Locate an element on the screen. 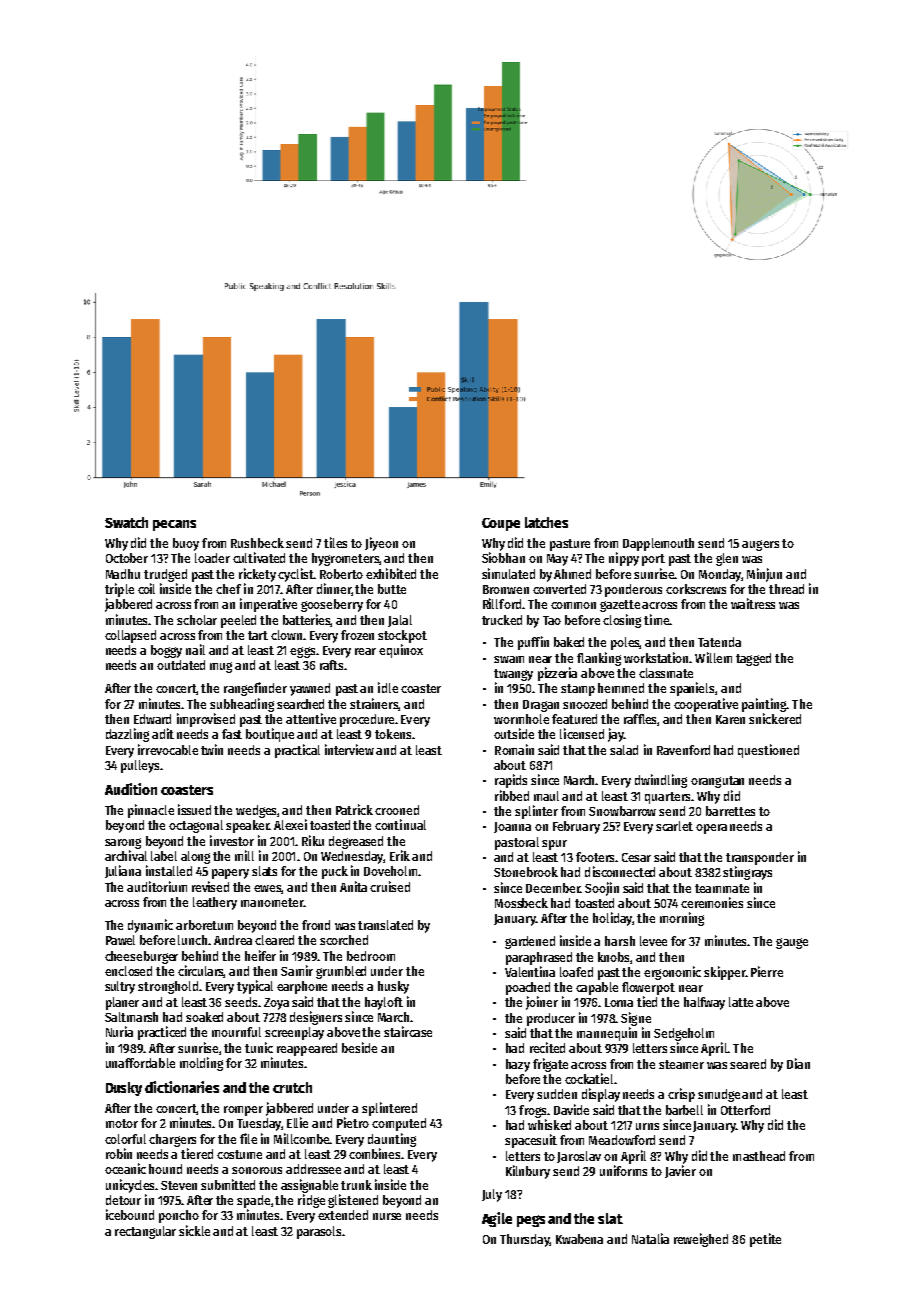  corkscrews is located at coordinates (696, 589).
